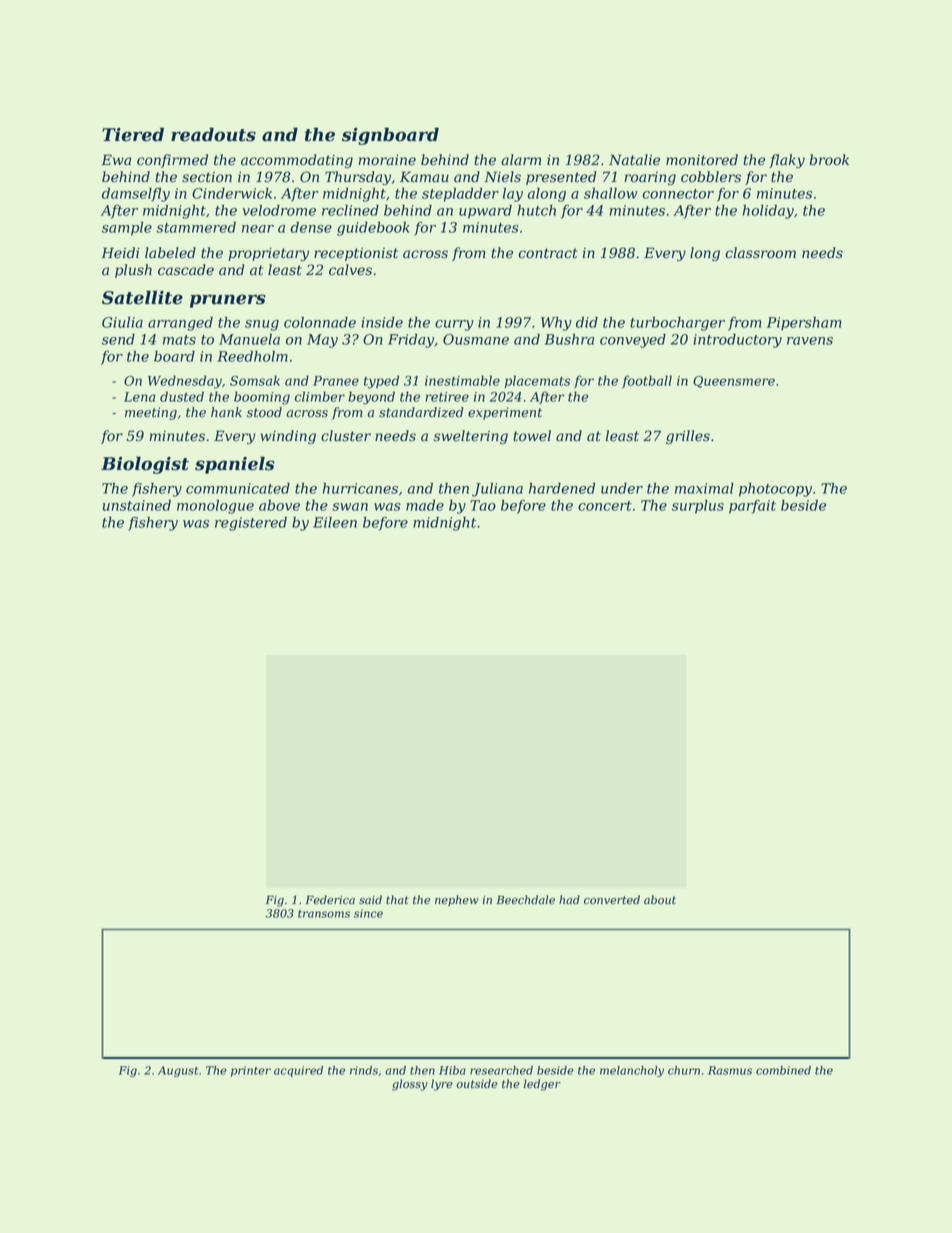 Image resolution: width=952 pixels, height=1233 pixels. Describe the element at coordinates (288, 437) in the screenshot. I see `winding` at that location.
